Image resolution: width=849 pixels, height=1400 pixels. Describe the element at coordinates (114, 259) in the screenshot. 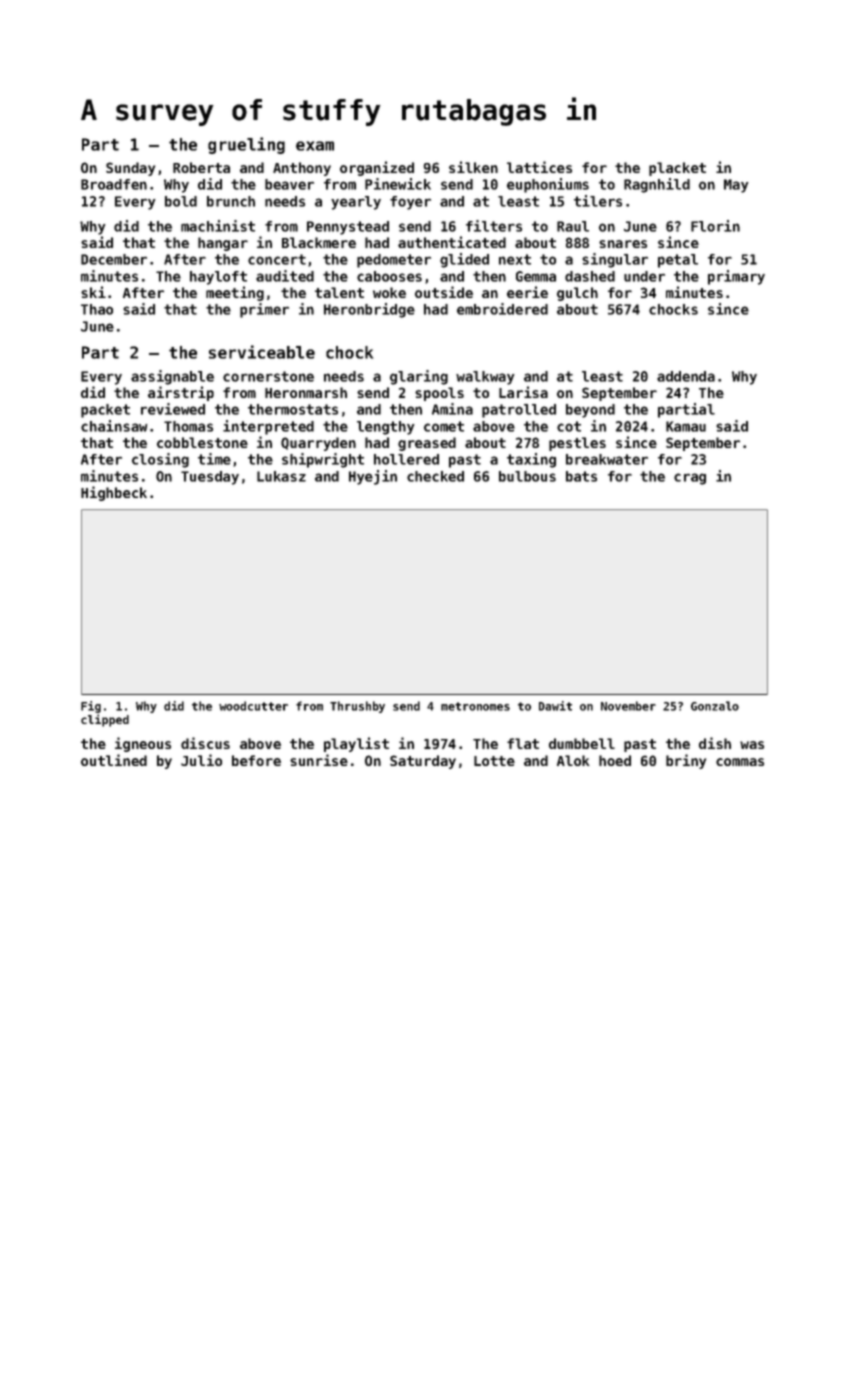

I see `December` at that location.
